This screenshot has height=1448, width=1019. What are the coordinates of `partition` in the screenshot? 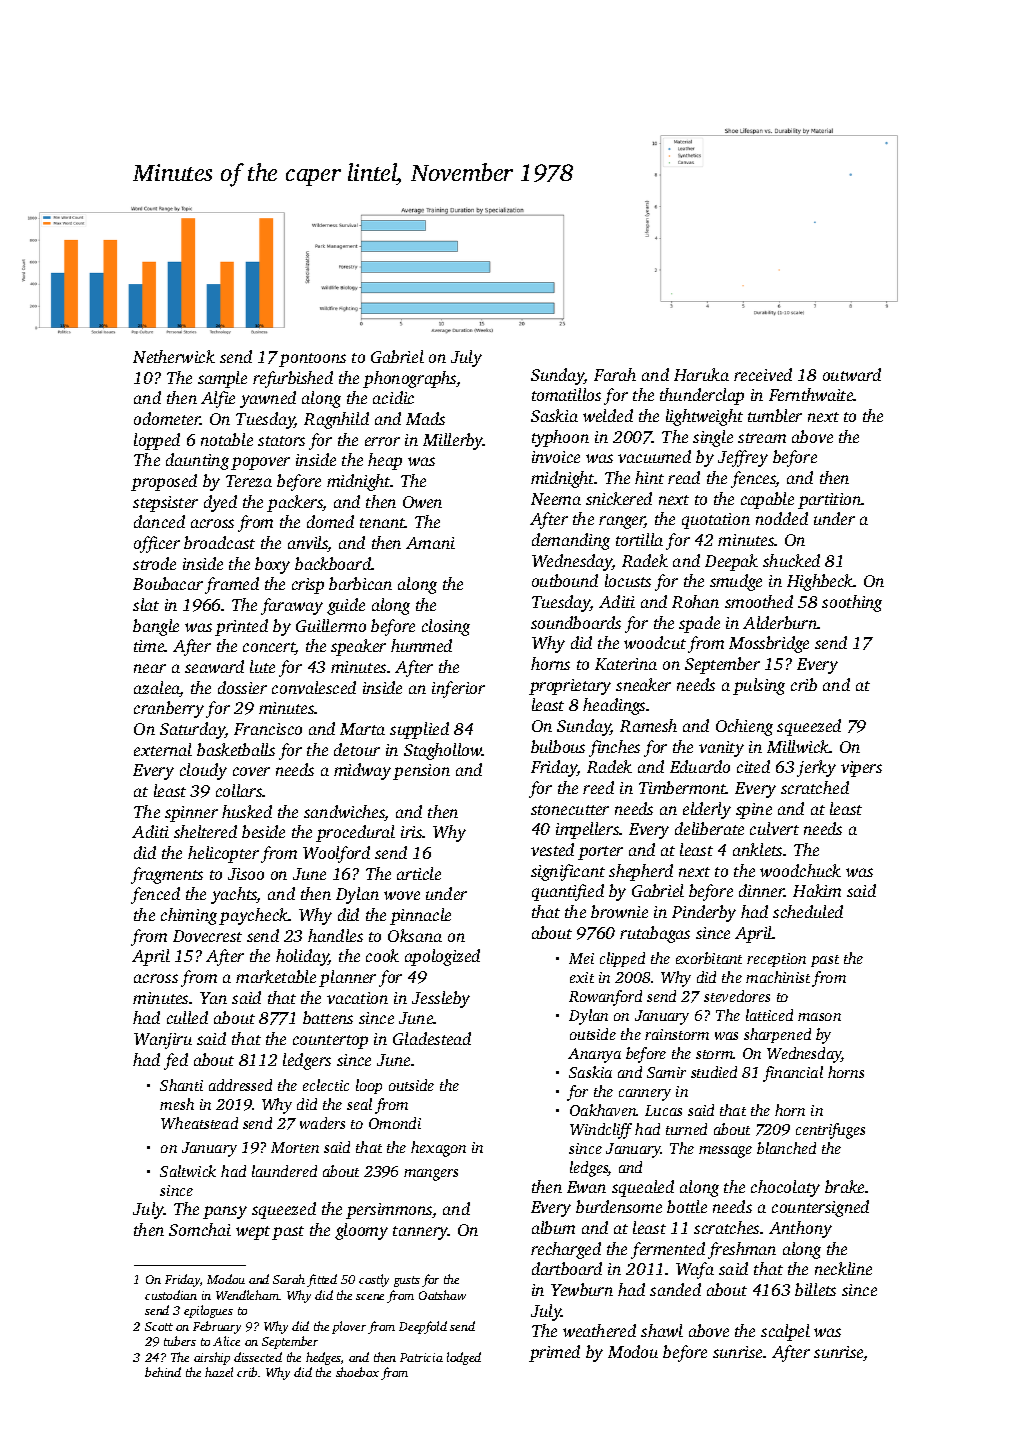 It's located at (830, 501).
